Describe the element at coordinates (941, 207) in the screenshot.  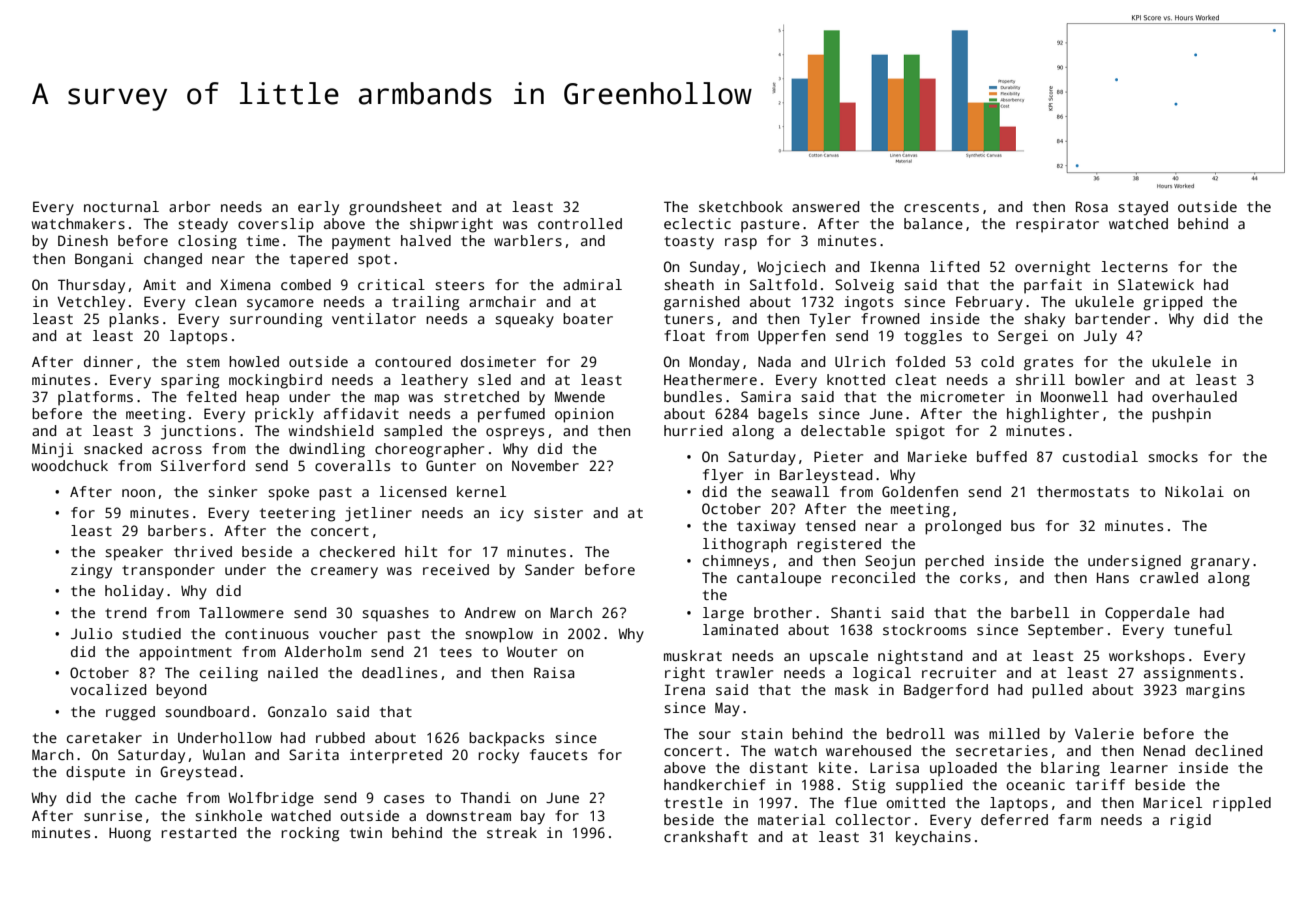
I see `crescents` at that location.
